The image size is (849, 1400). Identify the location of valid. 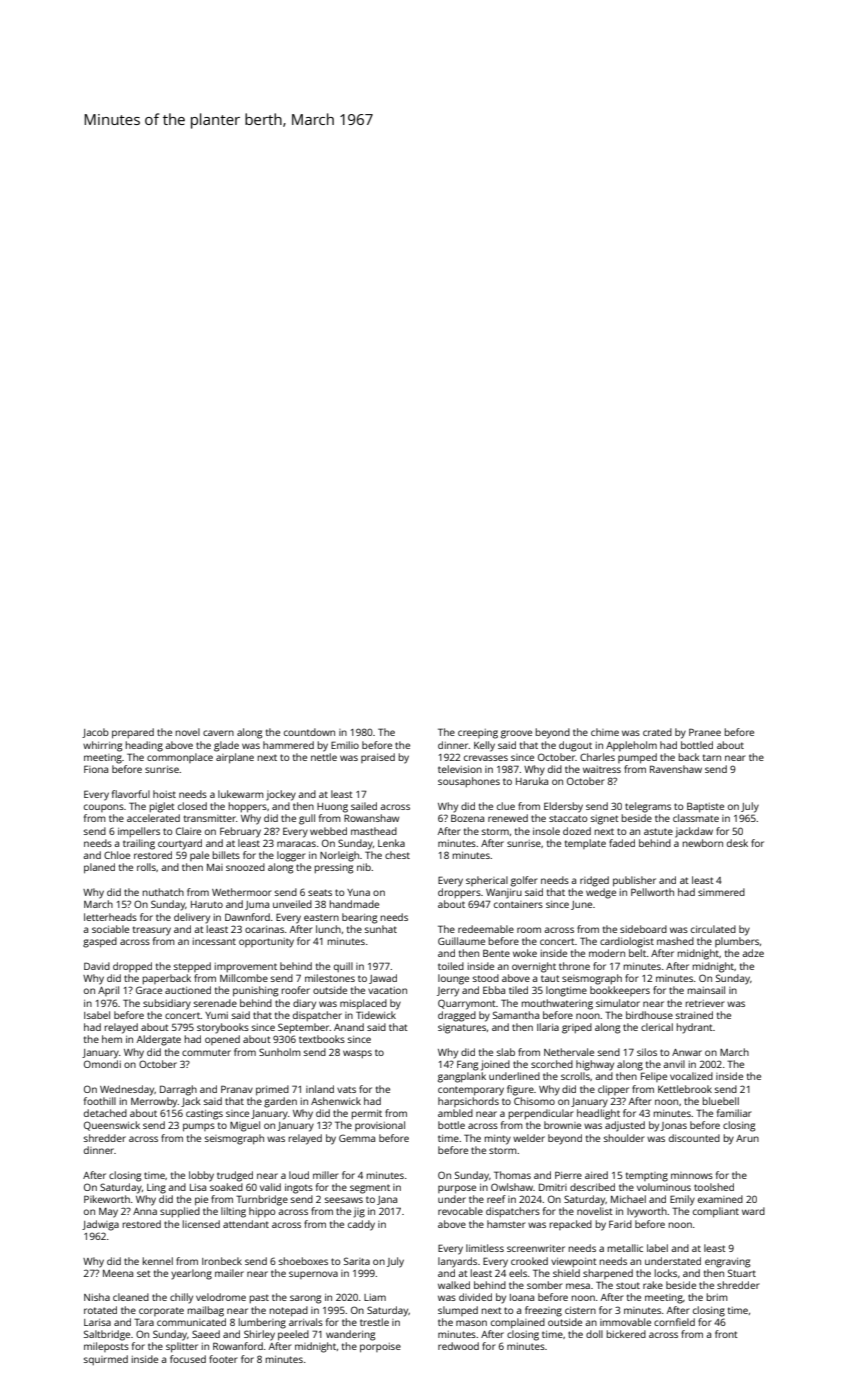
(270, 1187).
